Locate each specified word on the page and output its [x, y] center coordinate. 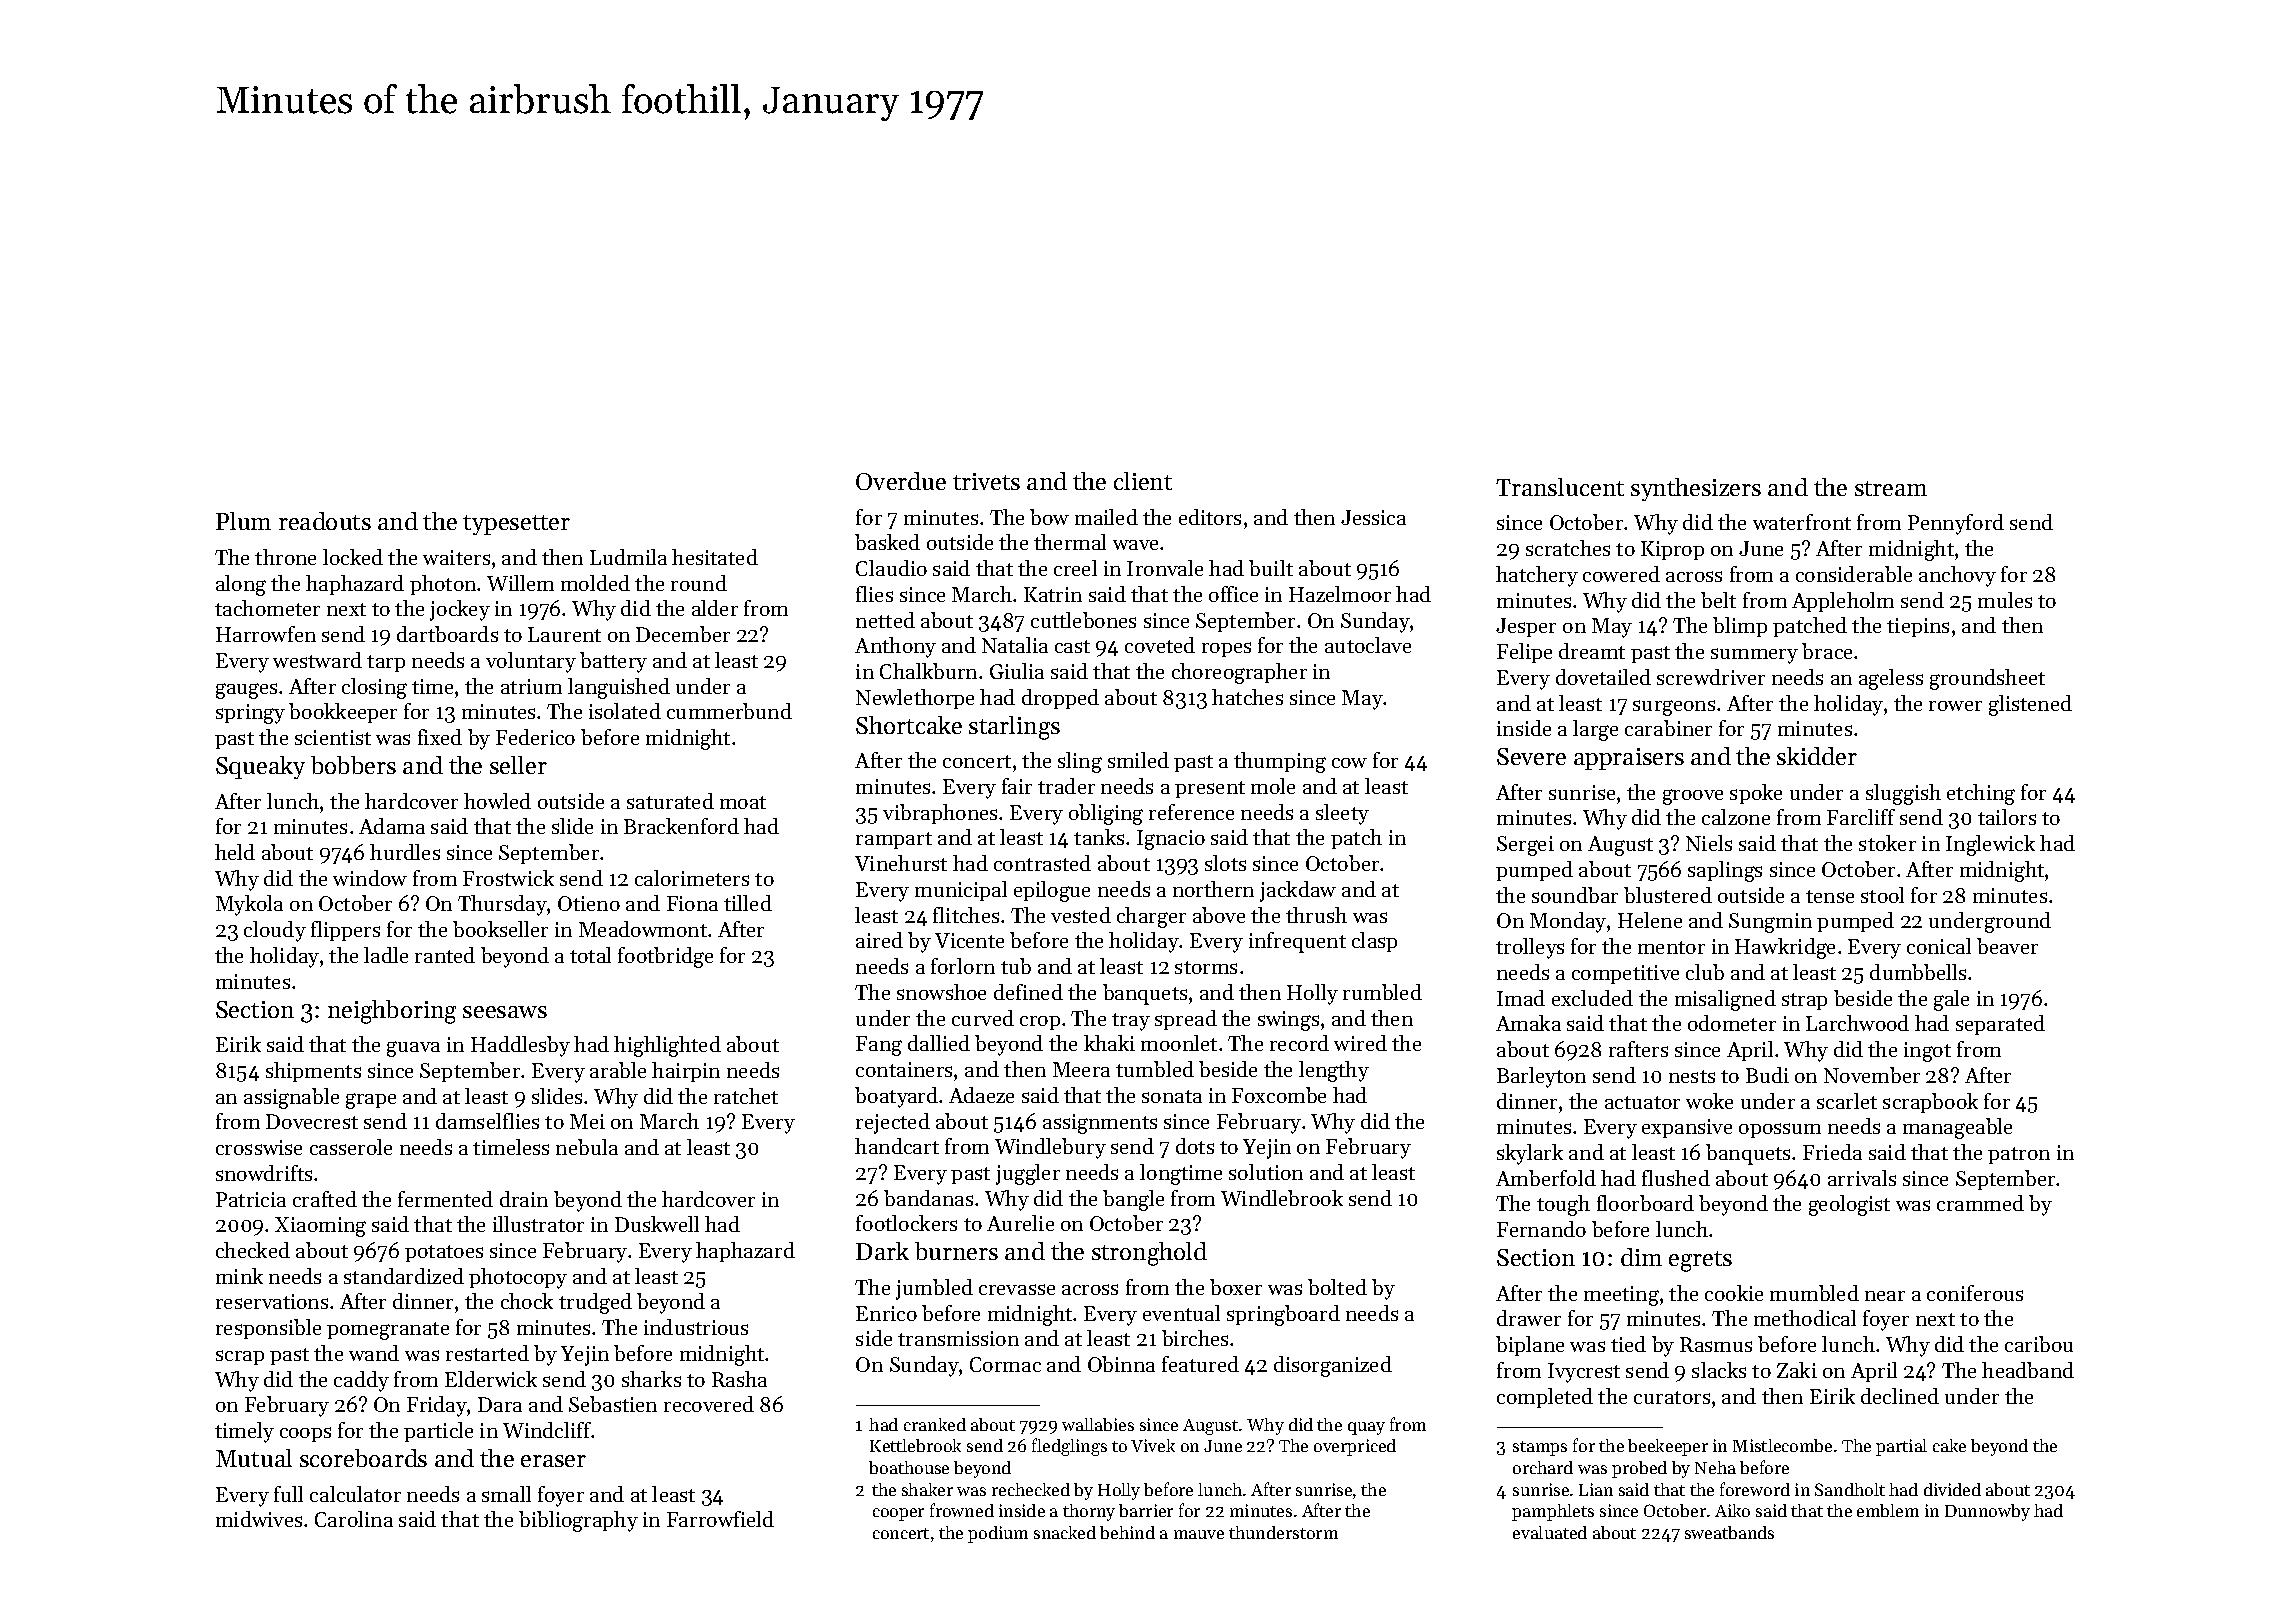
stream [1891, 488]
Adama [392, 826]
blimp [1740, 627]
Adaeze [981, 1095]
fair [1017, 786]
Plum [243, 521]
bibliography [578, 1521]
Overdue [901, 481]
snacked [1065, 1532]
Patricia [251, 1199]
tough [1563, 1205]
